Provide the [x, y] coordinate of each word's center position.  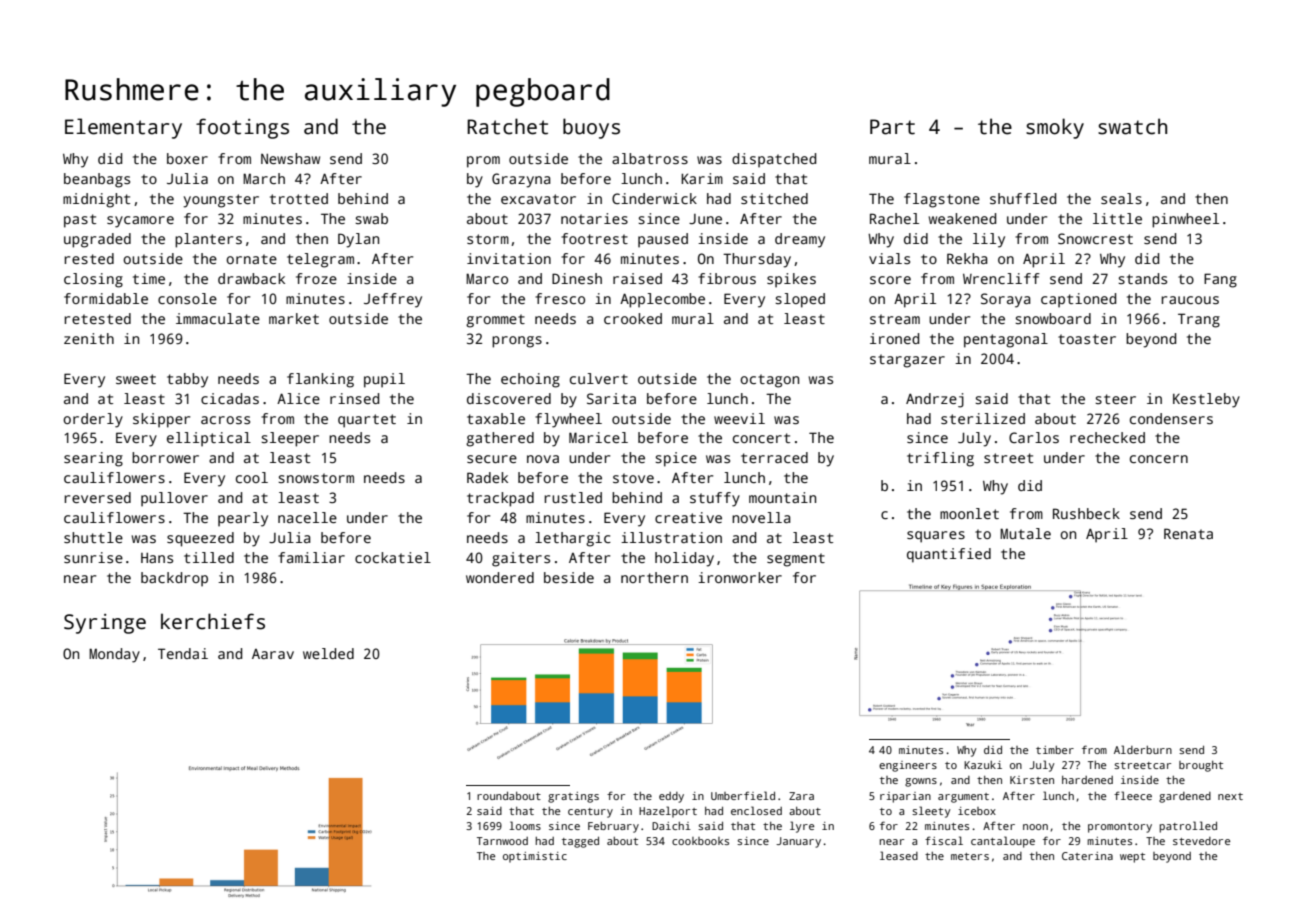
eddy [671, 797]
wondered [500, 577]
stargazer [907, 361]
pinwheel [1185, 220]
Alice [298, 398]
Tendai [183, 653]
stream [895, 319]
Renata [1188, 533]
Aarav [273, 654]
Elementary [123, 128]
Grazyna [521, 180]
